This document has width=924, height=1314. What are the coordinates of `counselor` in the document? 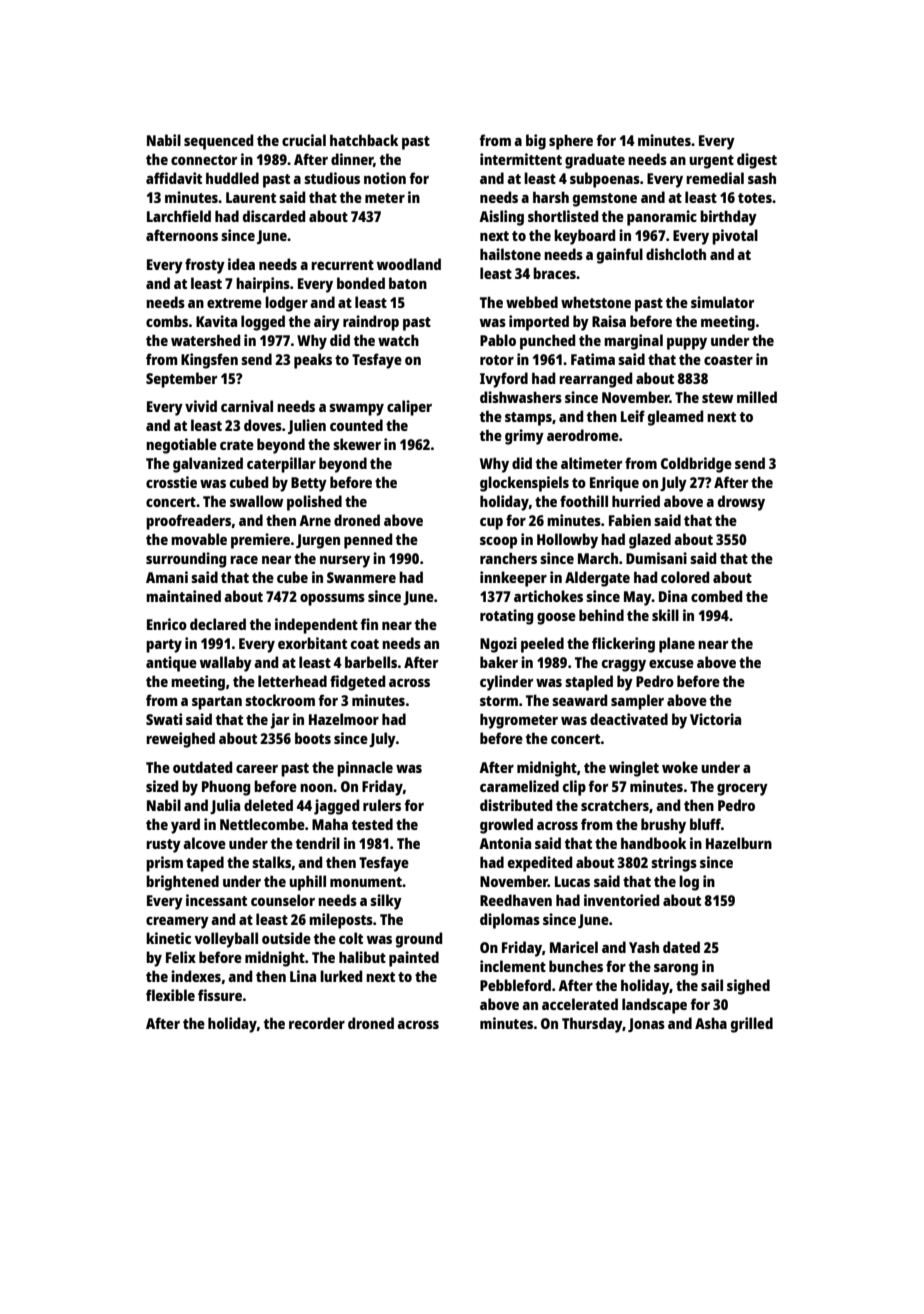 It's located at (283, 900).
